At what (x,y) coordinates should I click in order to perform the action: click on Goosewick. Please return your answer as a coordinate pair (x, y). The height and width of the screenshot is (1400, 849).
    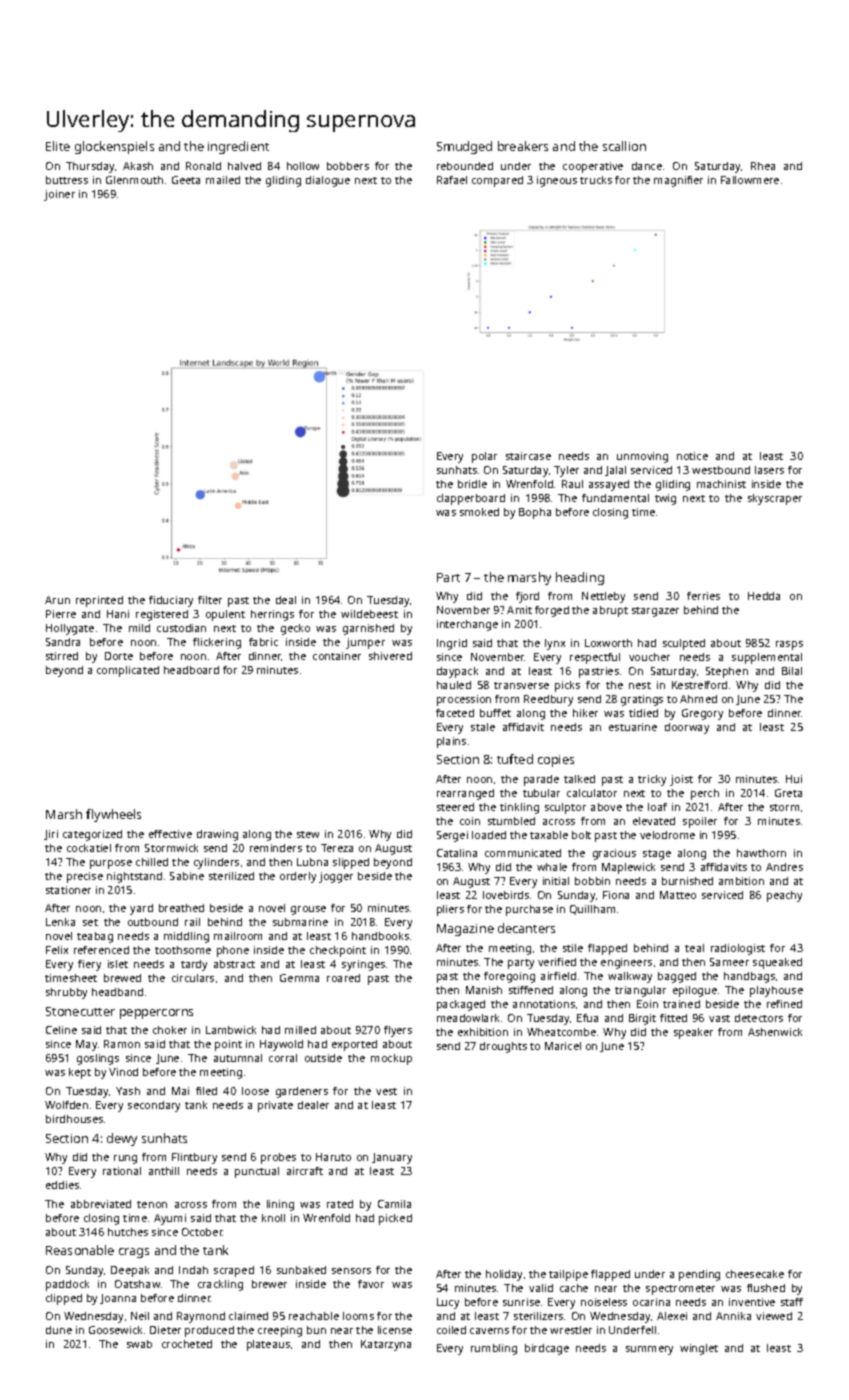
    Looking at the image, I should click on (115, 1330).
